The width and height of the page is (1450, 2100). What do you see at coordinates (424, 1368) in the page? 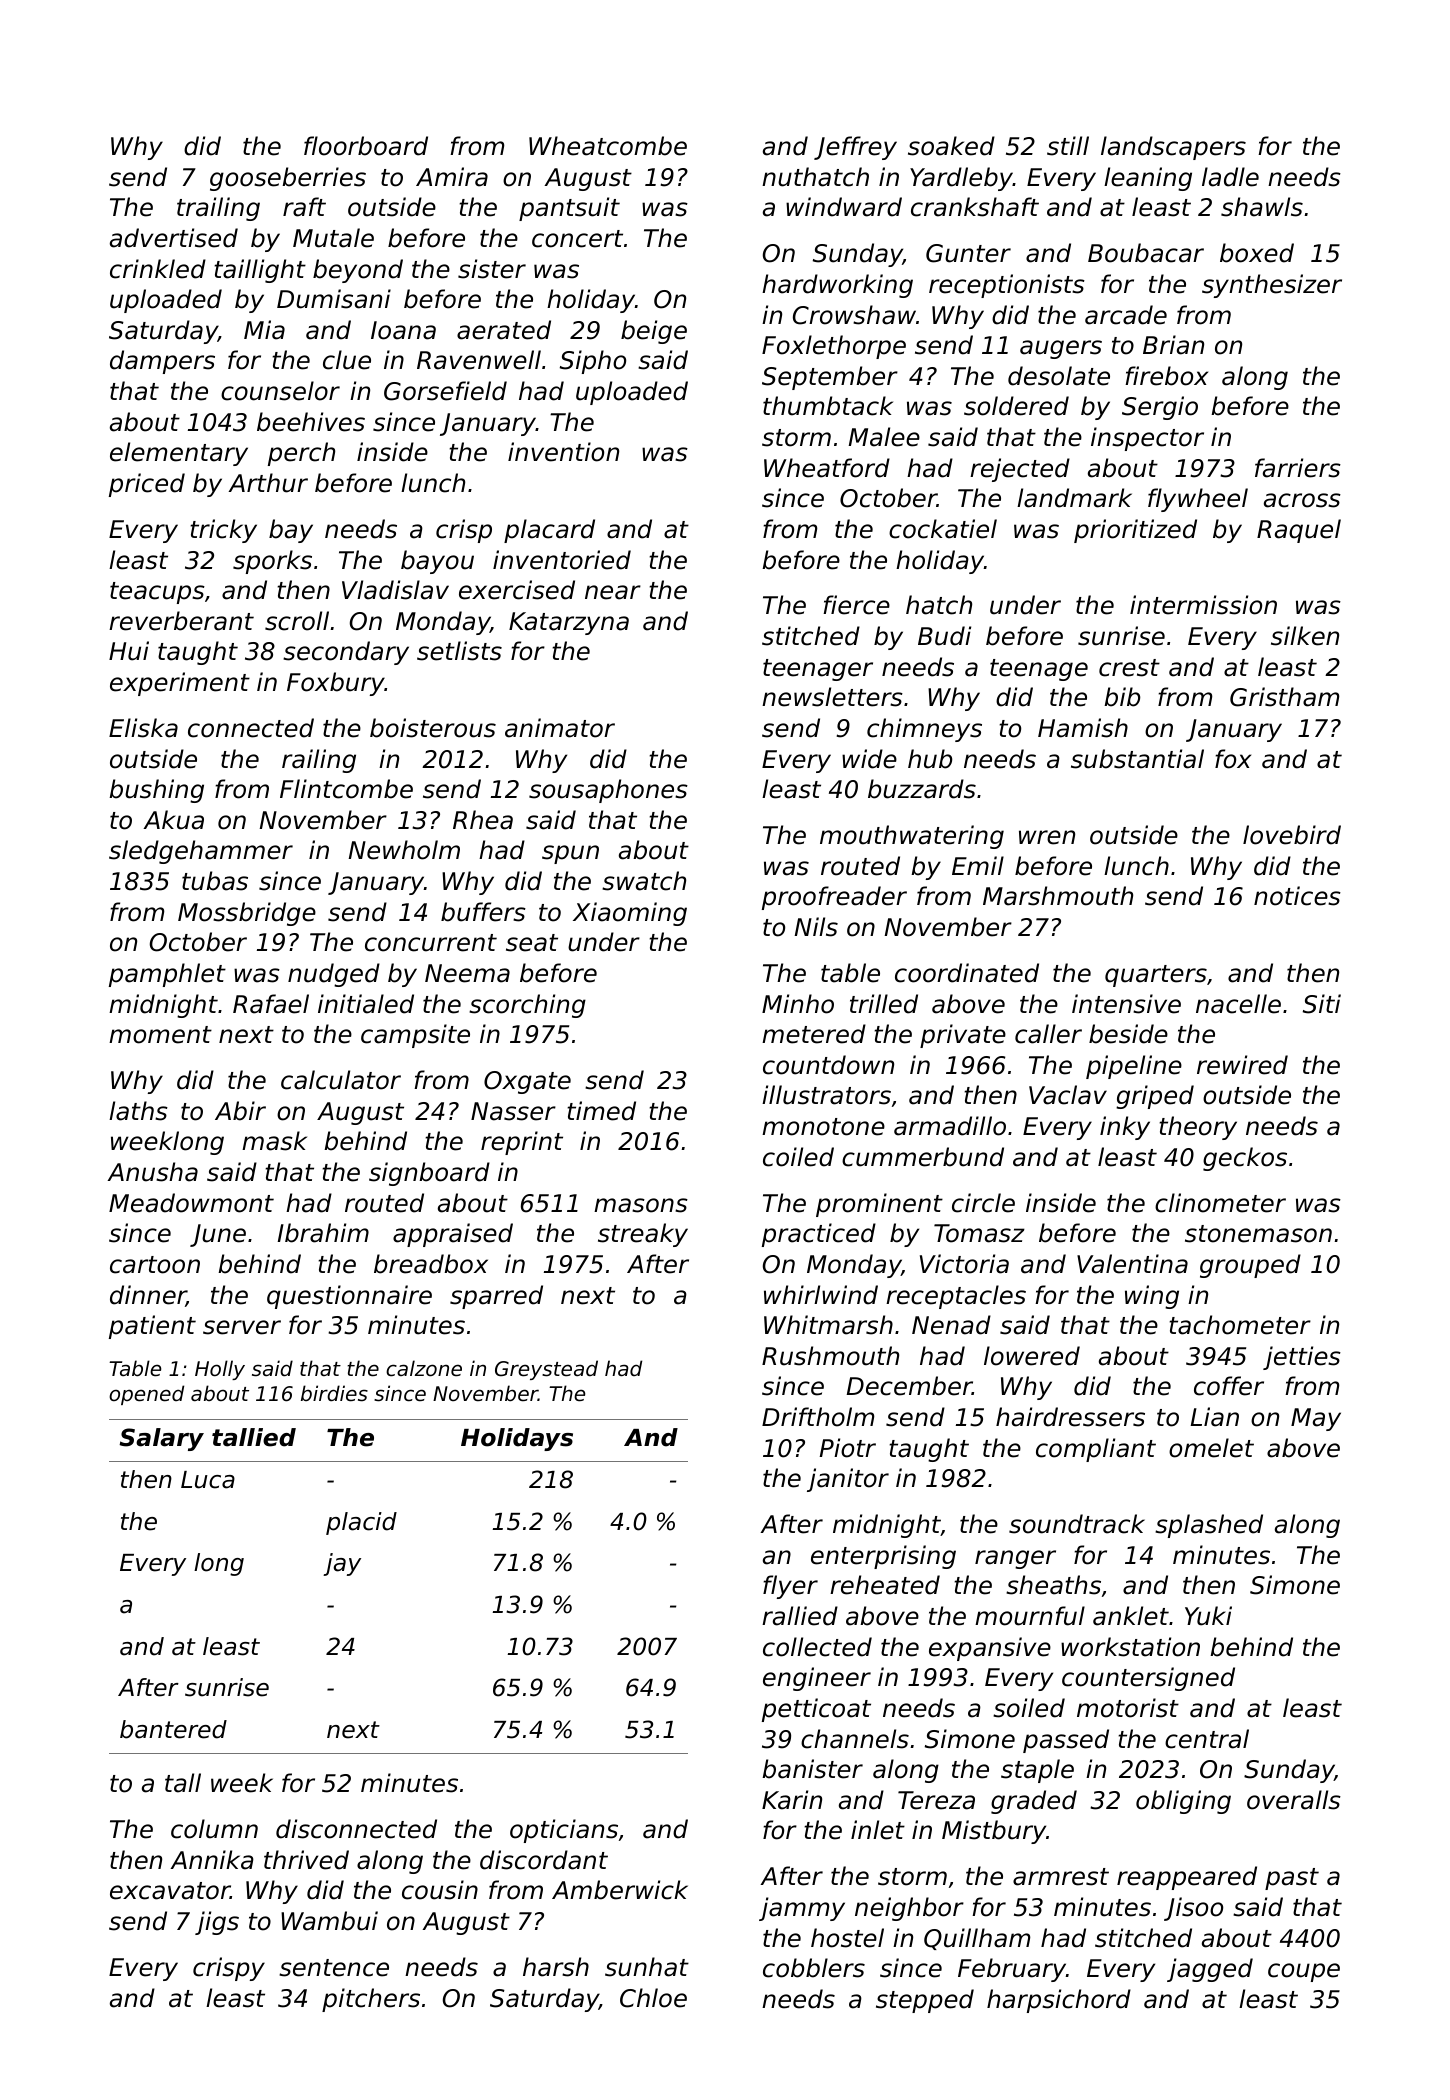
I see `calzone` at bounding box center [424, 1368].
